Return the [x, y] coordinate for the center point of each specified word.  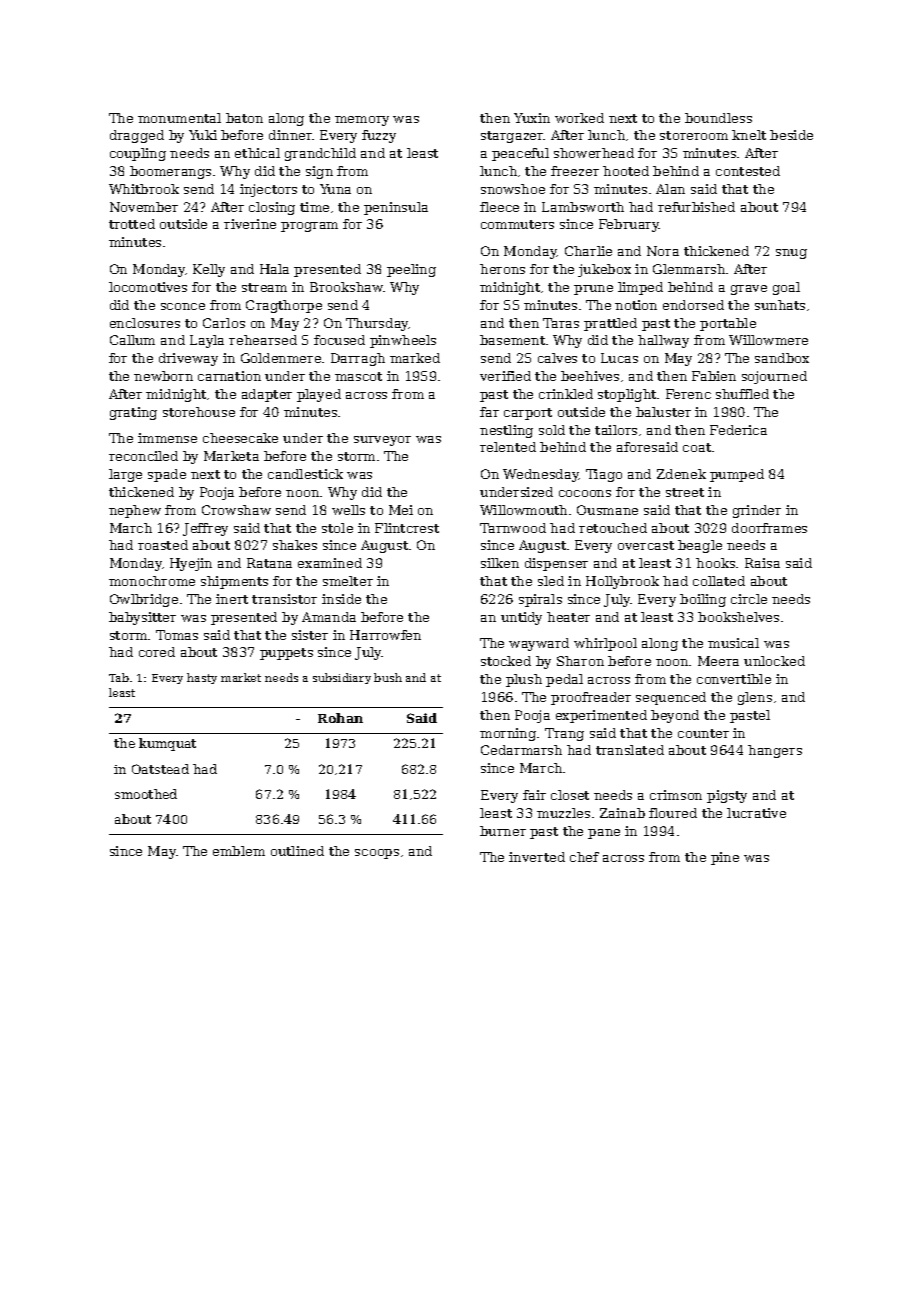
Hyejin [191, 564]
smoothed [146, 794]
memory [362, 121]
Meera [718, 661]
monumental [179, 118]
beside [791, 135]
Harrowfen [385, 635]
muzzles [563, 813]
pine [725, 858]
